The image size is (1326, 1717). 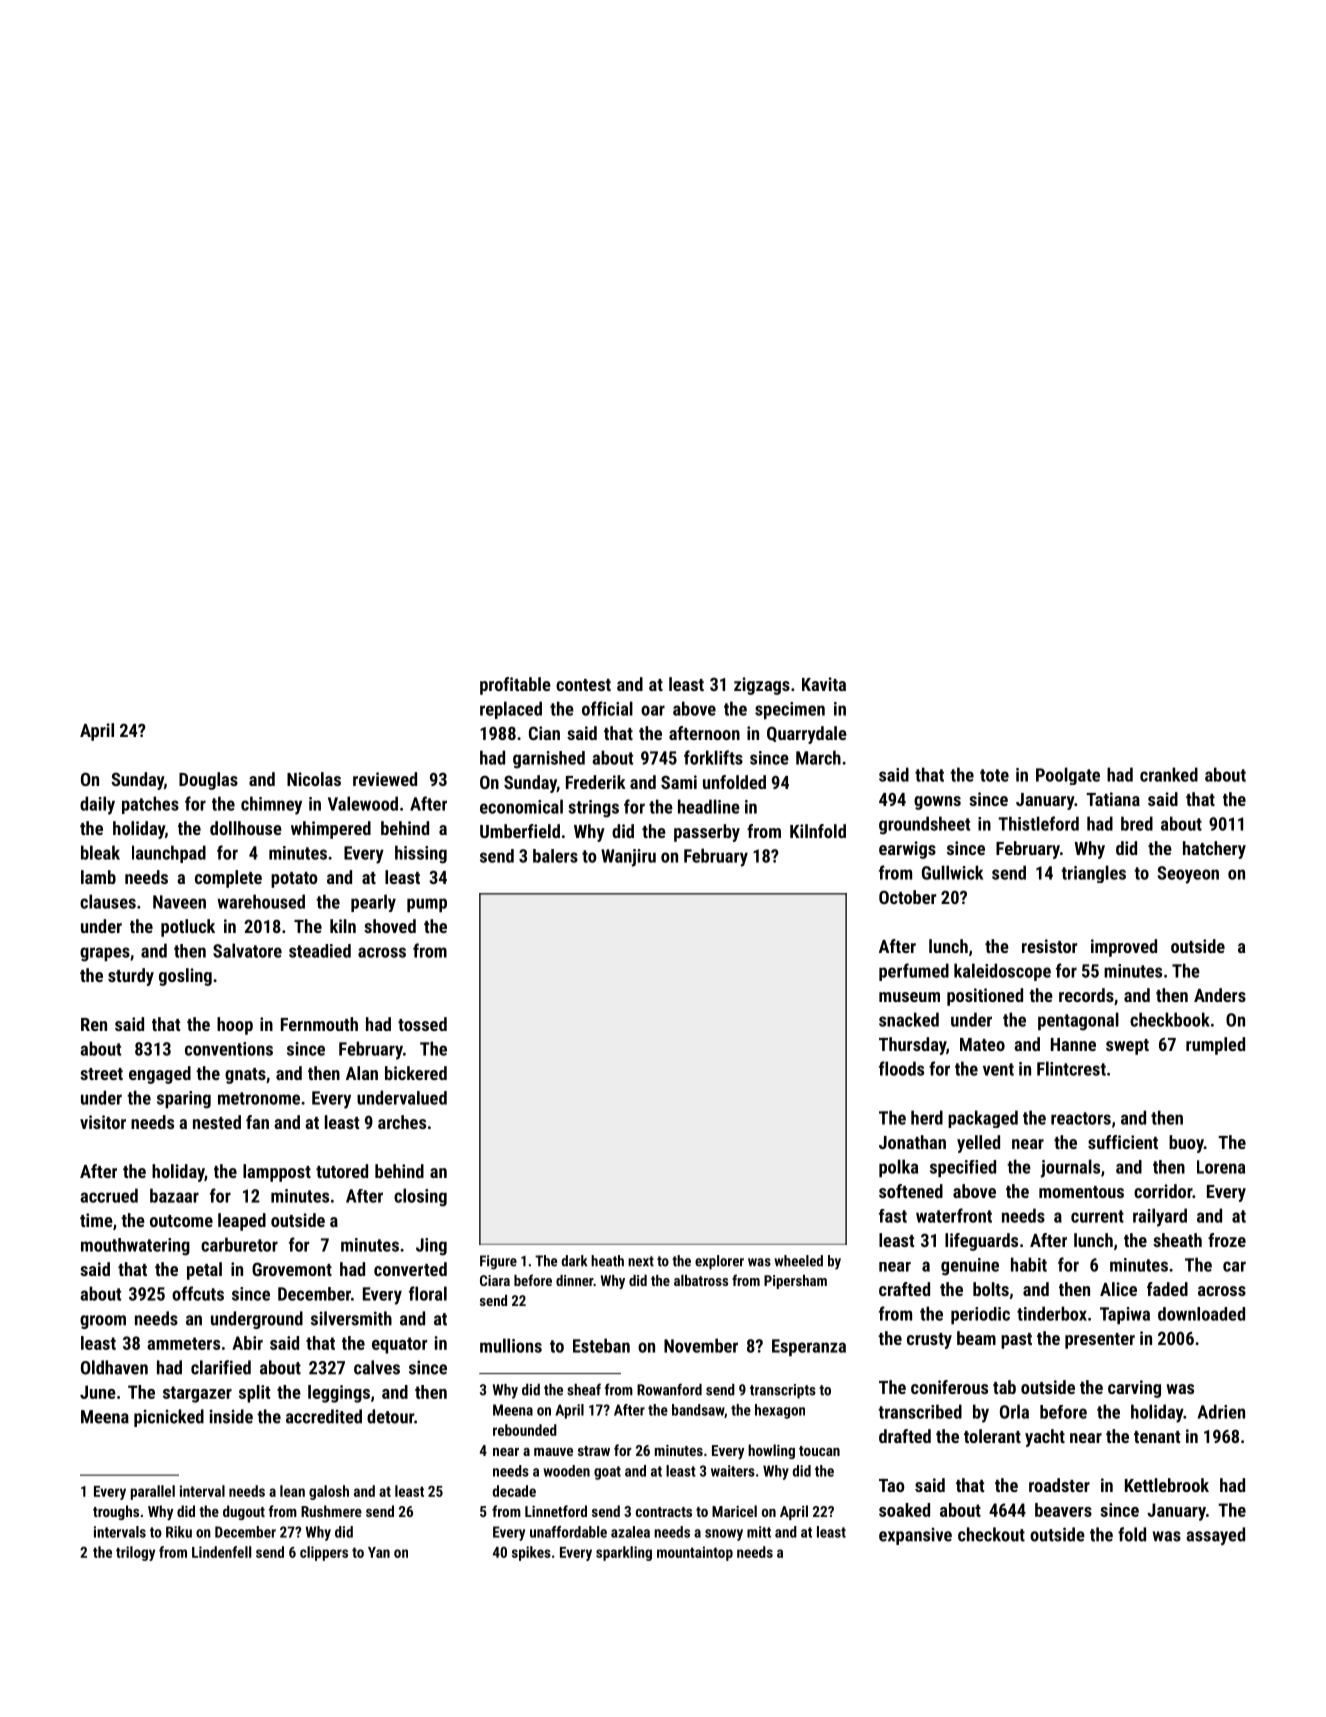 I want to click on Kavita, so click(x=824, y=684).
